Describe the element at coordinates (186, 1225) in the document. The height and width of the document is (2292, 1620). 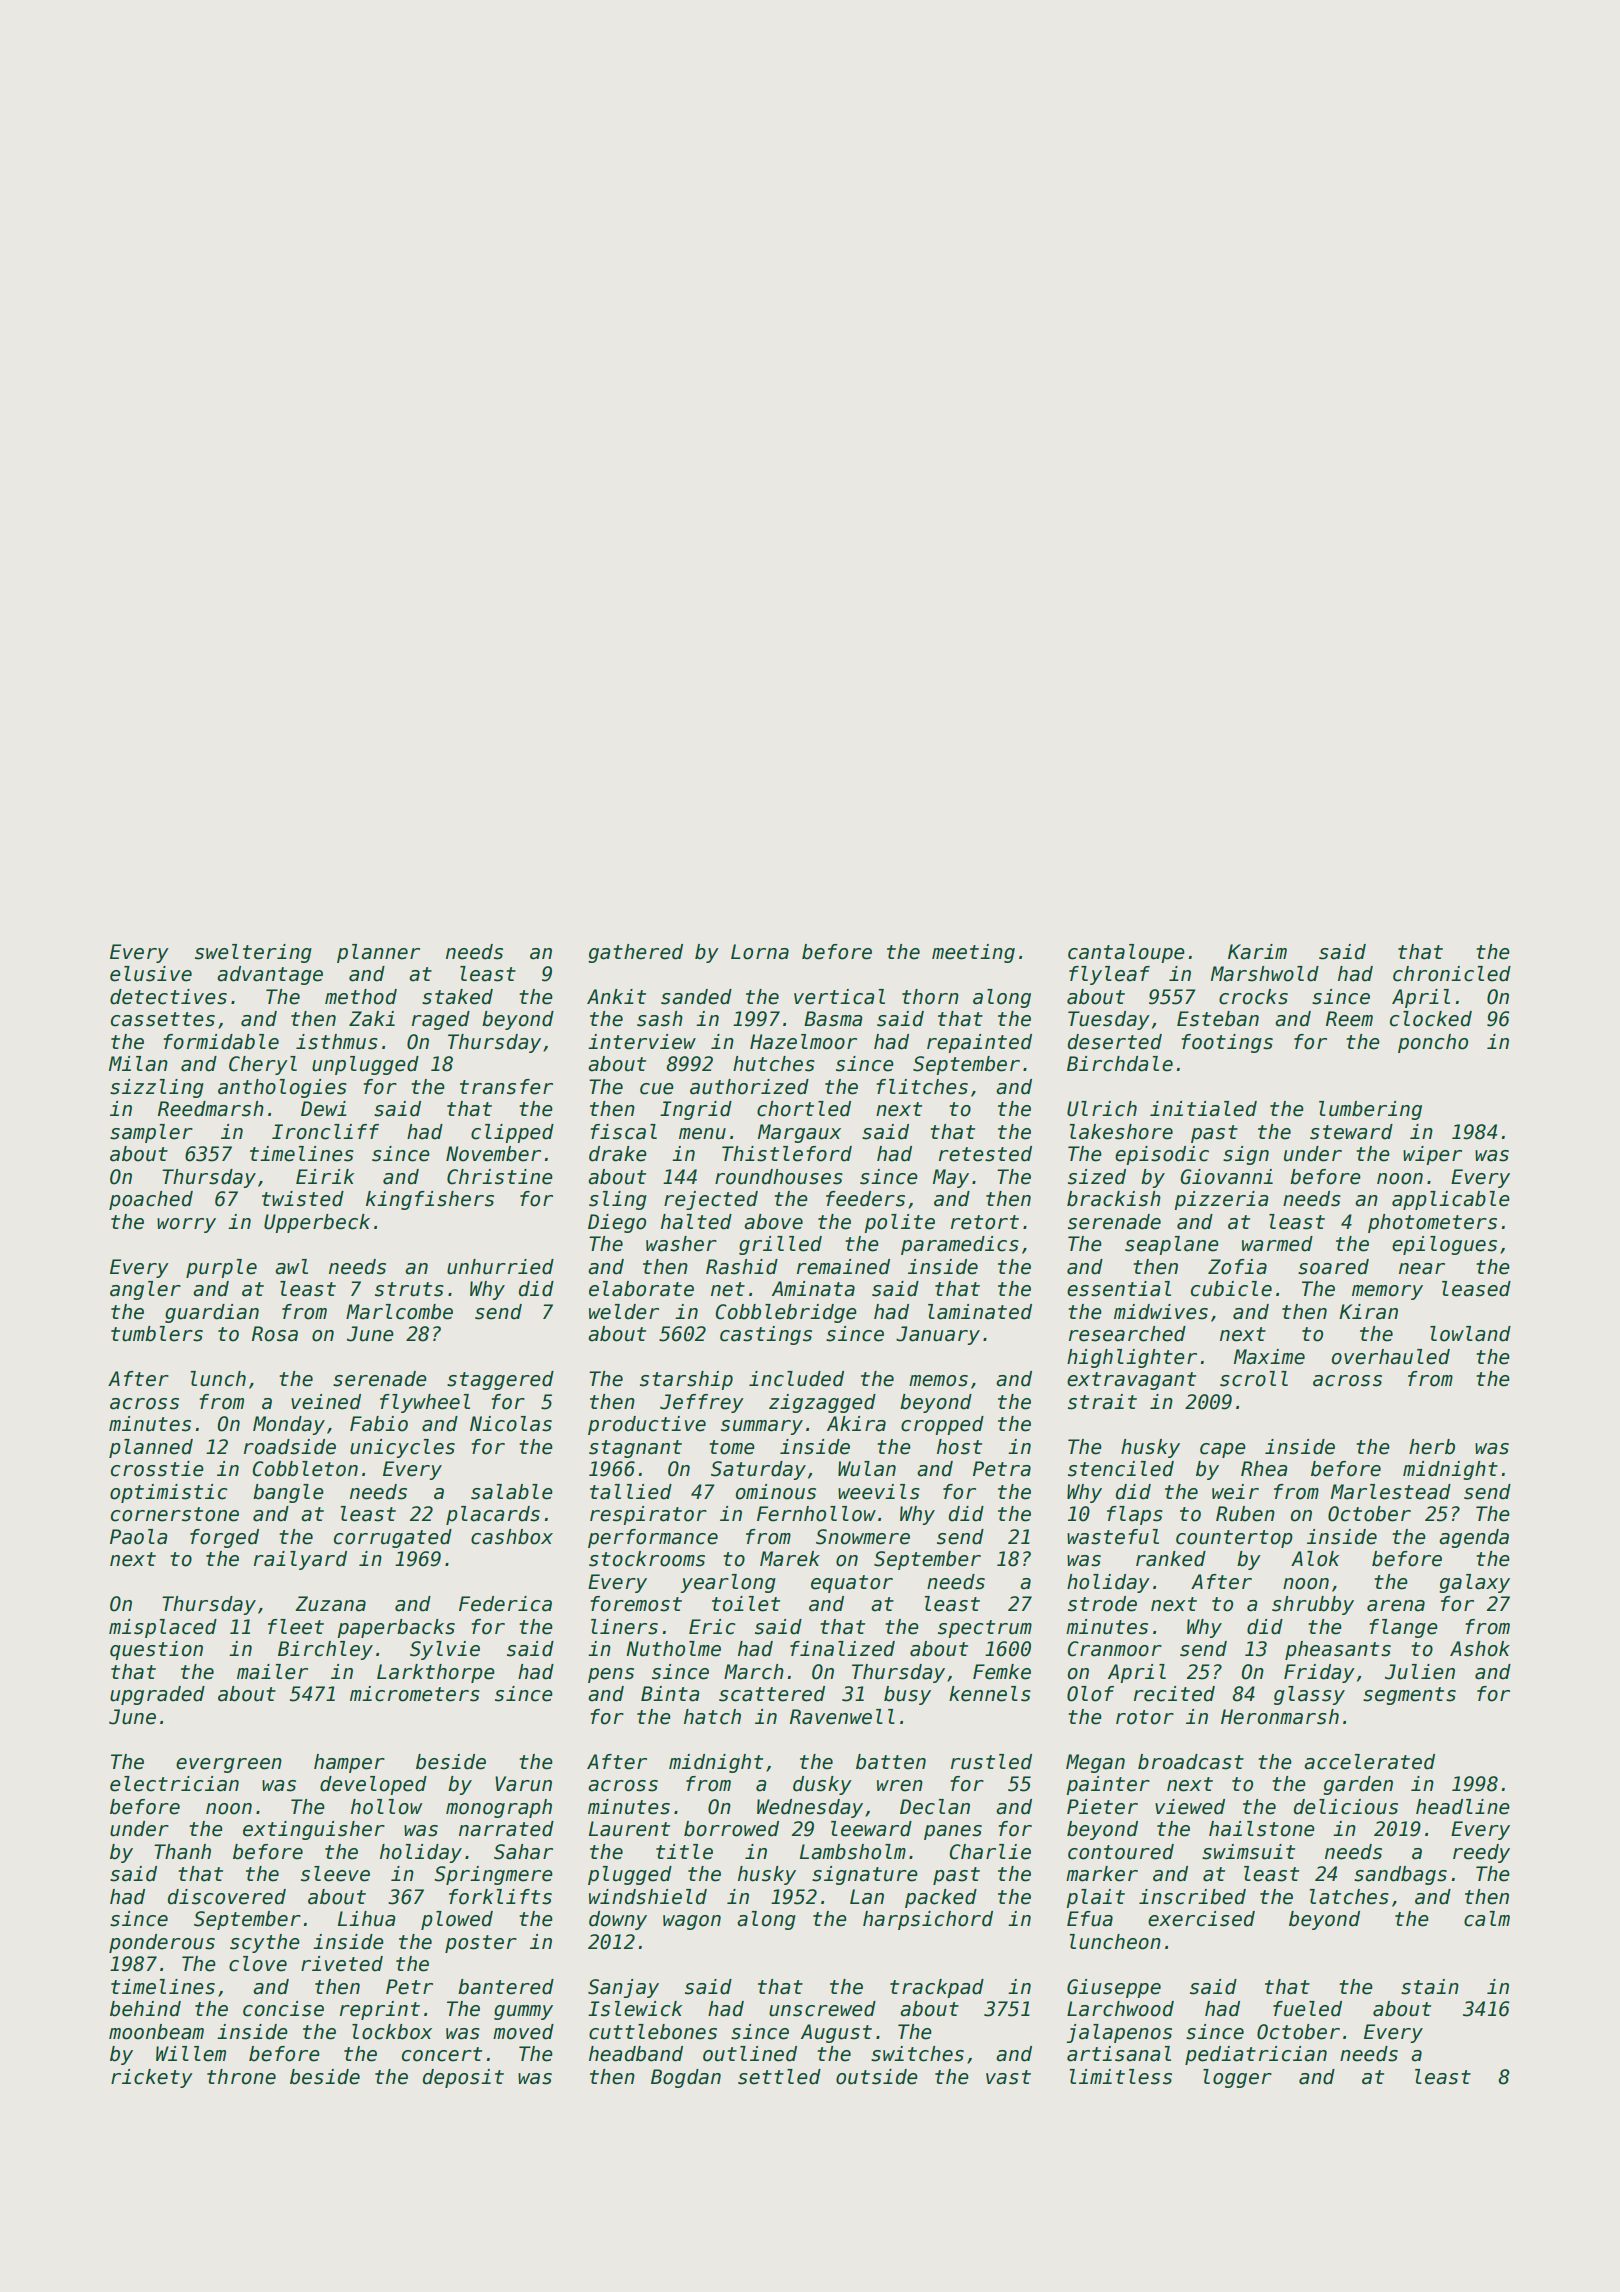
I see `worry` at that location.
